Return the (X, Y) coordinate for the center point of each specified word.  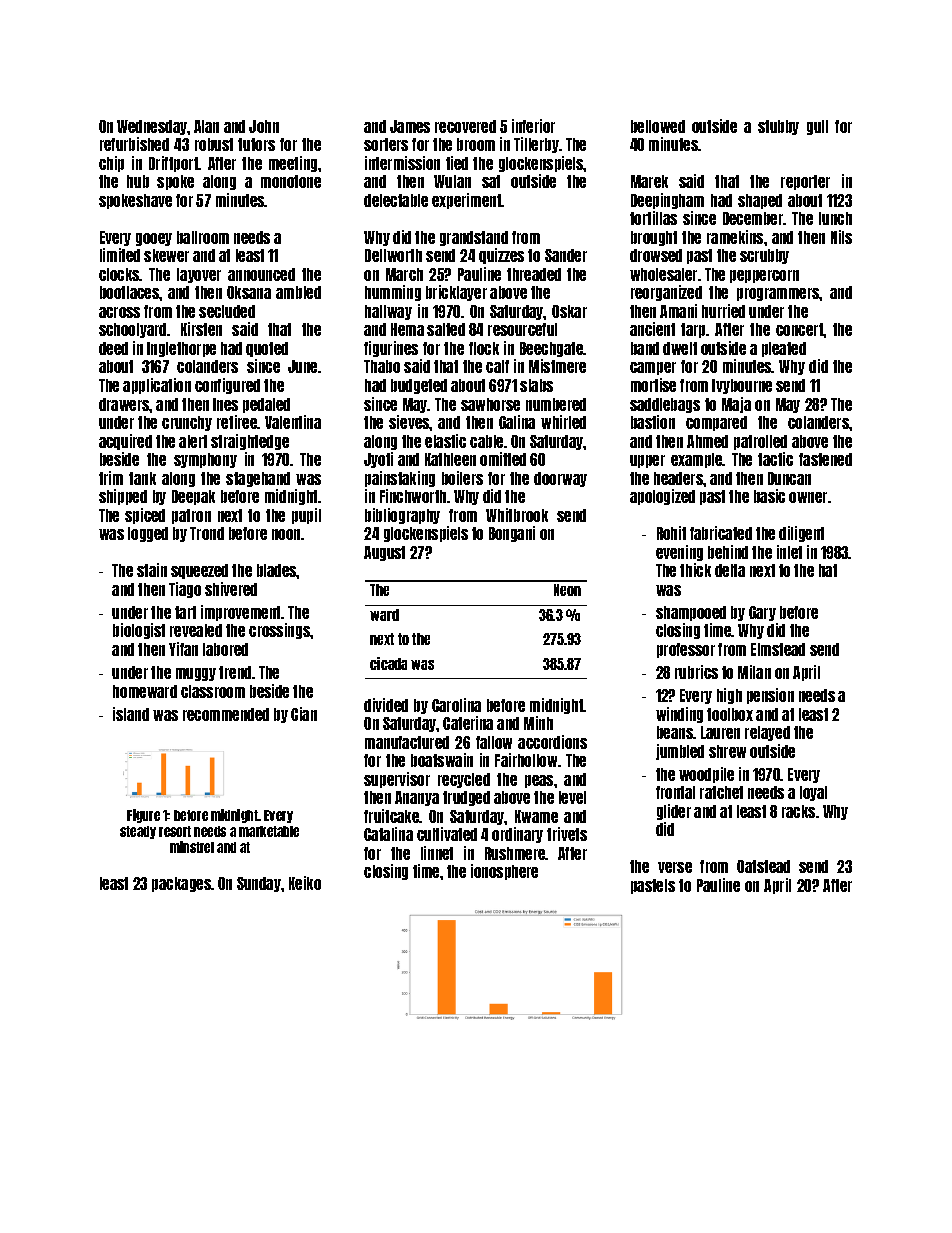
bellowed (658, 126)
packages (181, 884)
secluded (227, 311)
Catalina (388, 834)
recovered (465, 126)
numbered (556, 404)
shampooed (691, 613)
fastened (825, 459)
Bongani (512, 534)
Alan (206, 126)
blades (277, 570)
